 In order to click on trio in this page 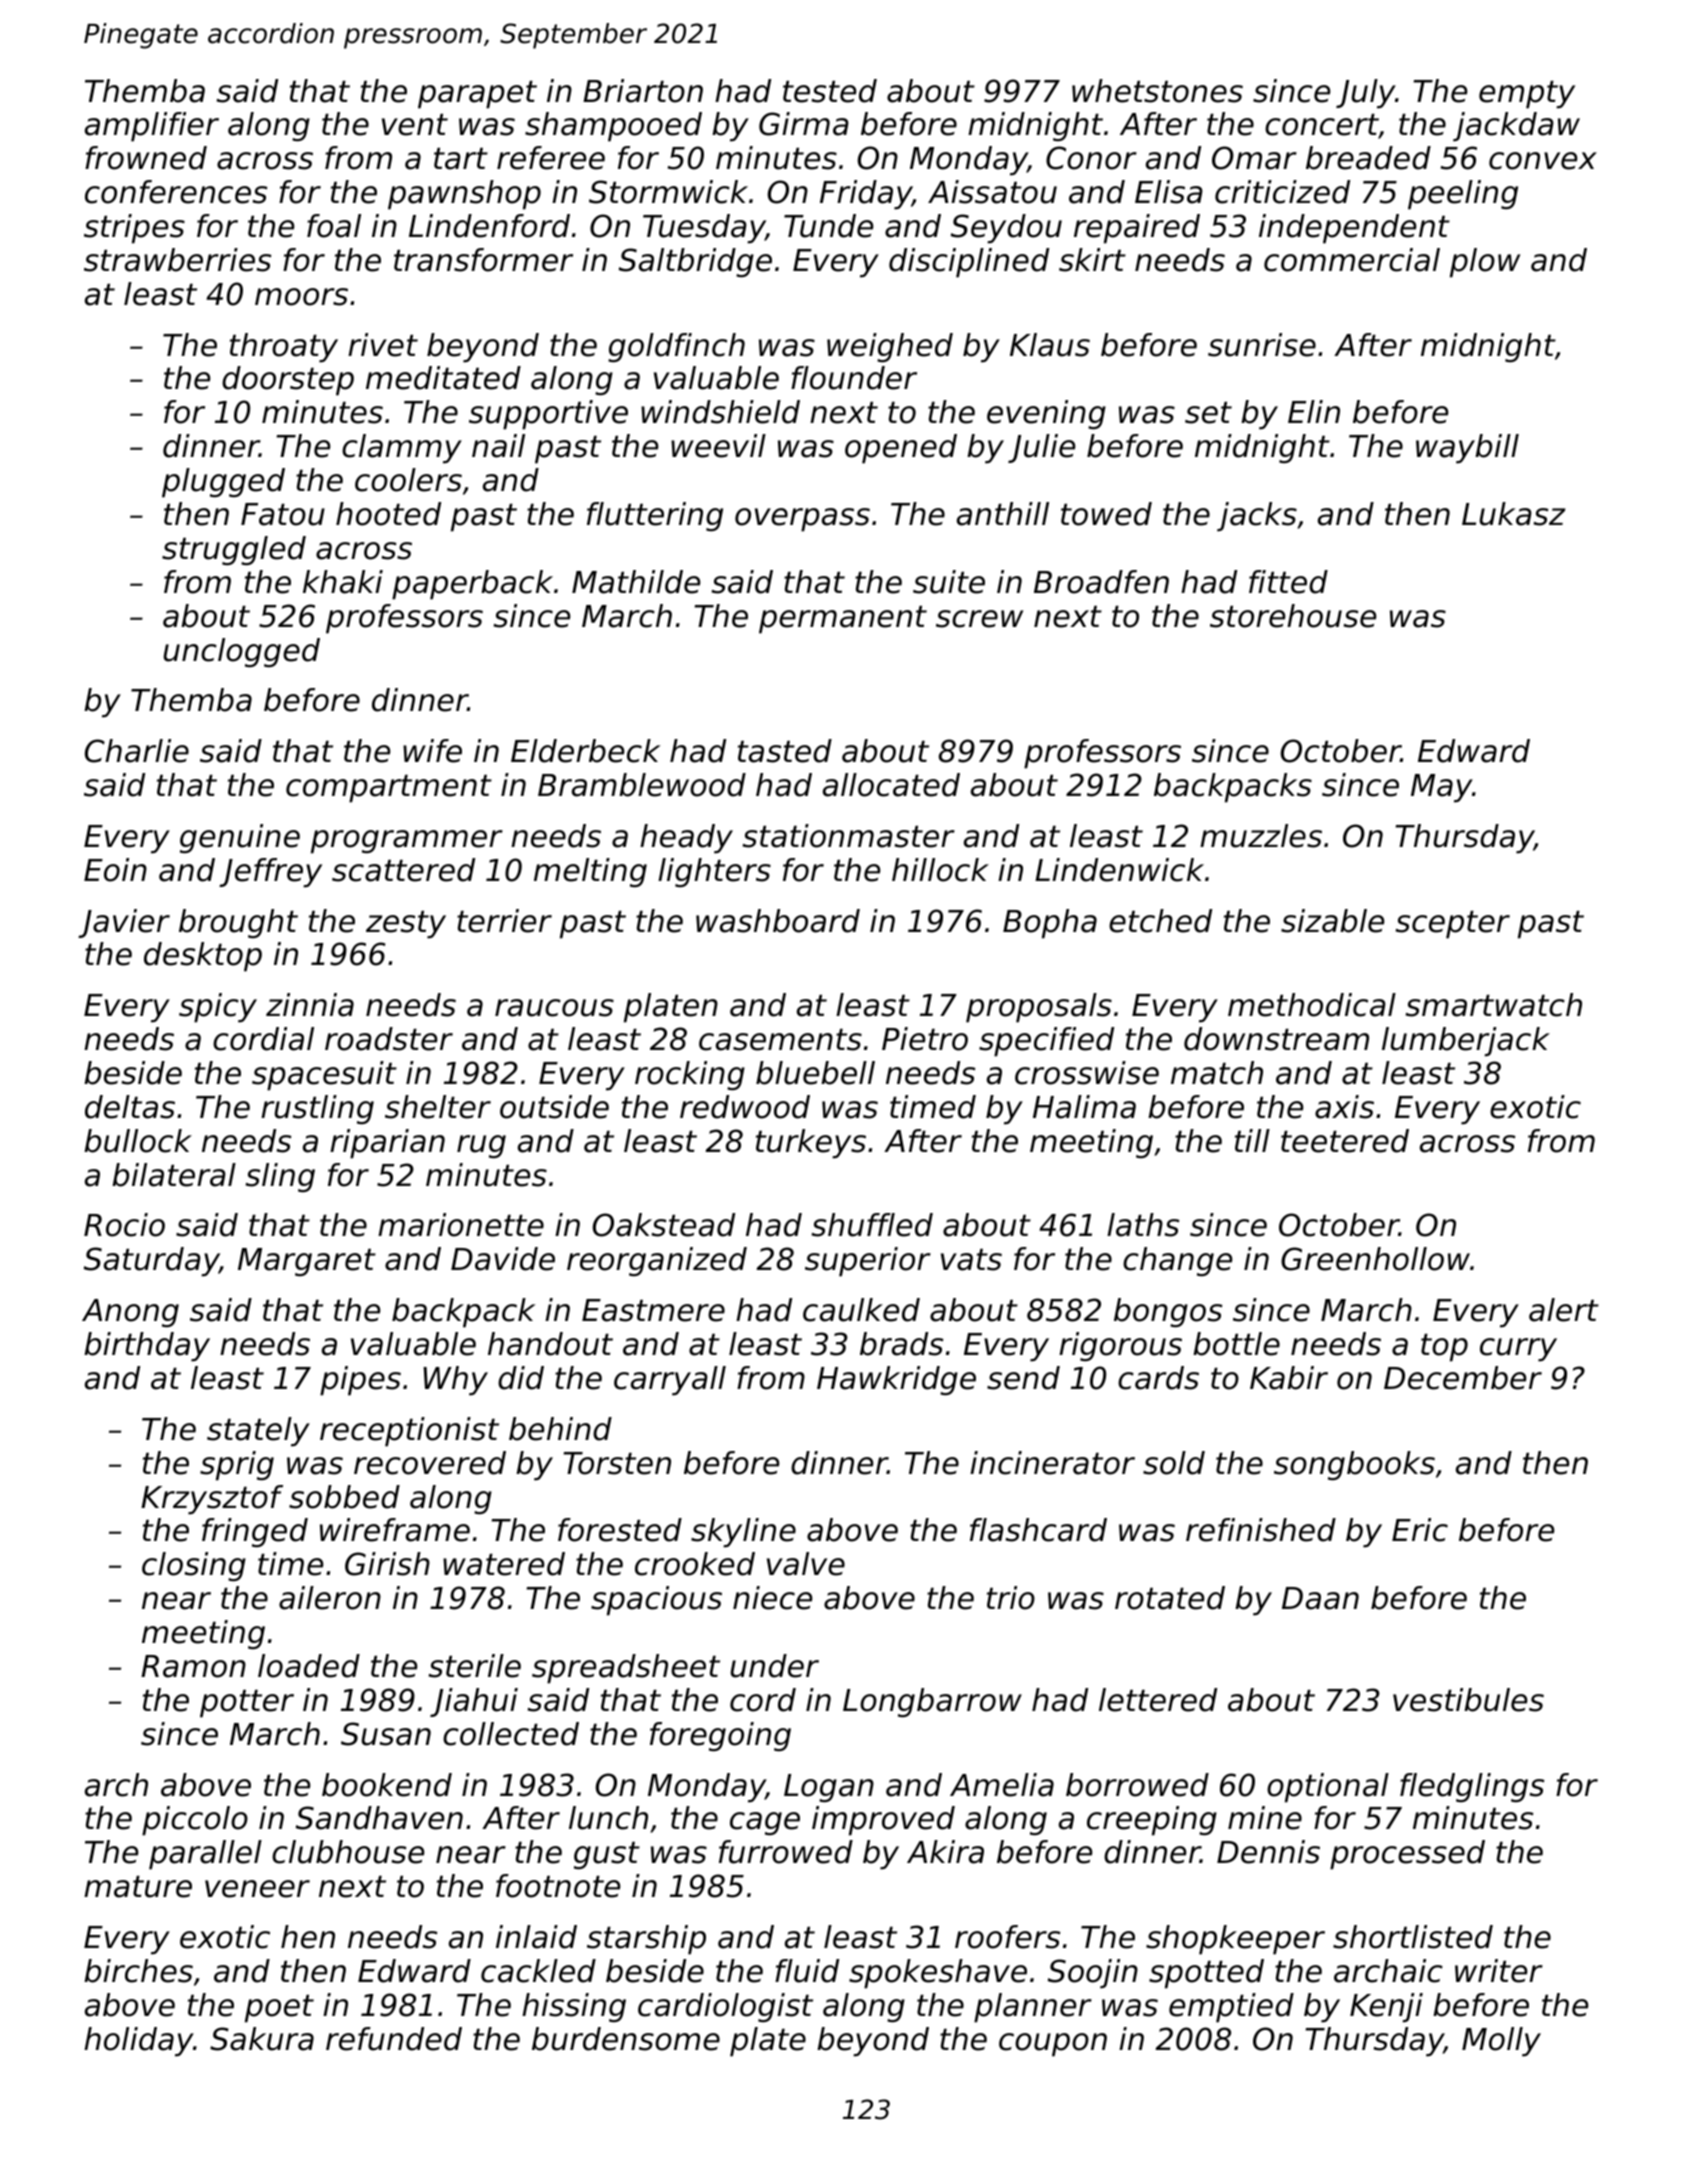, I will do `click(1011, 1598)`.
